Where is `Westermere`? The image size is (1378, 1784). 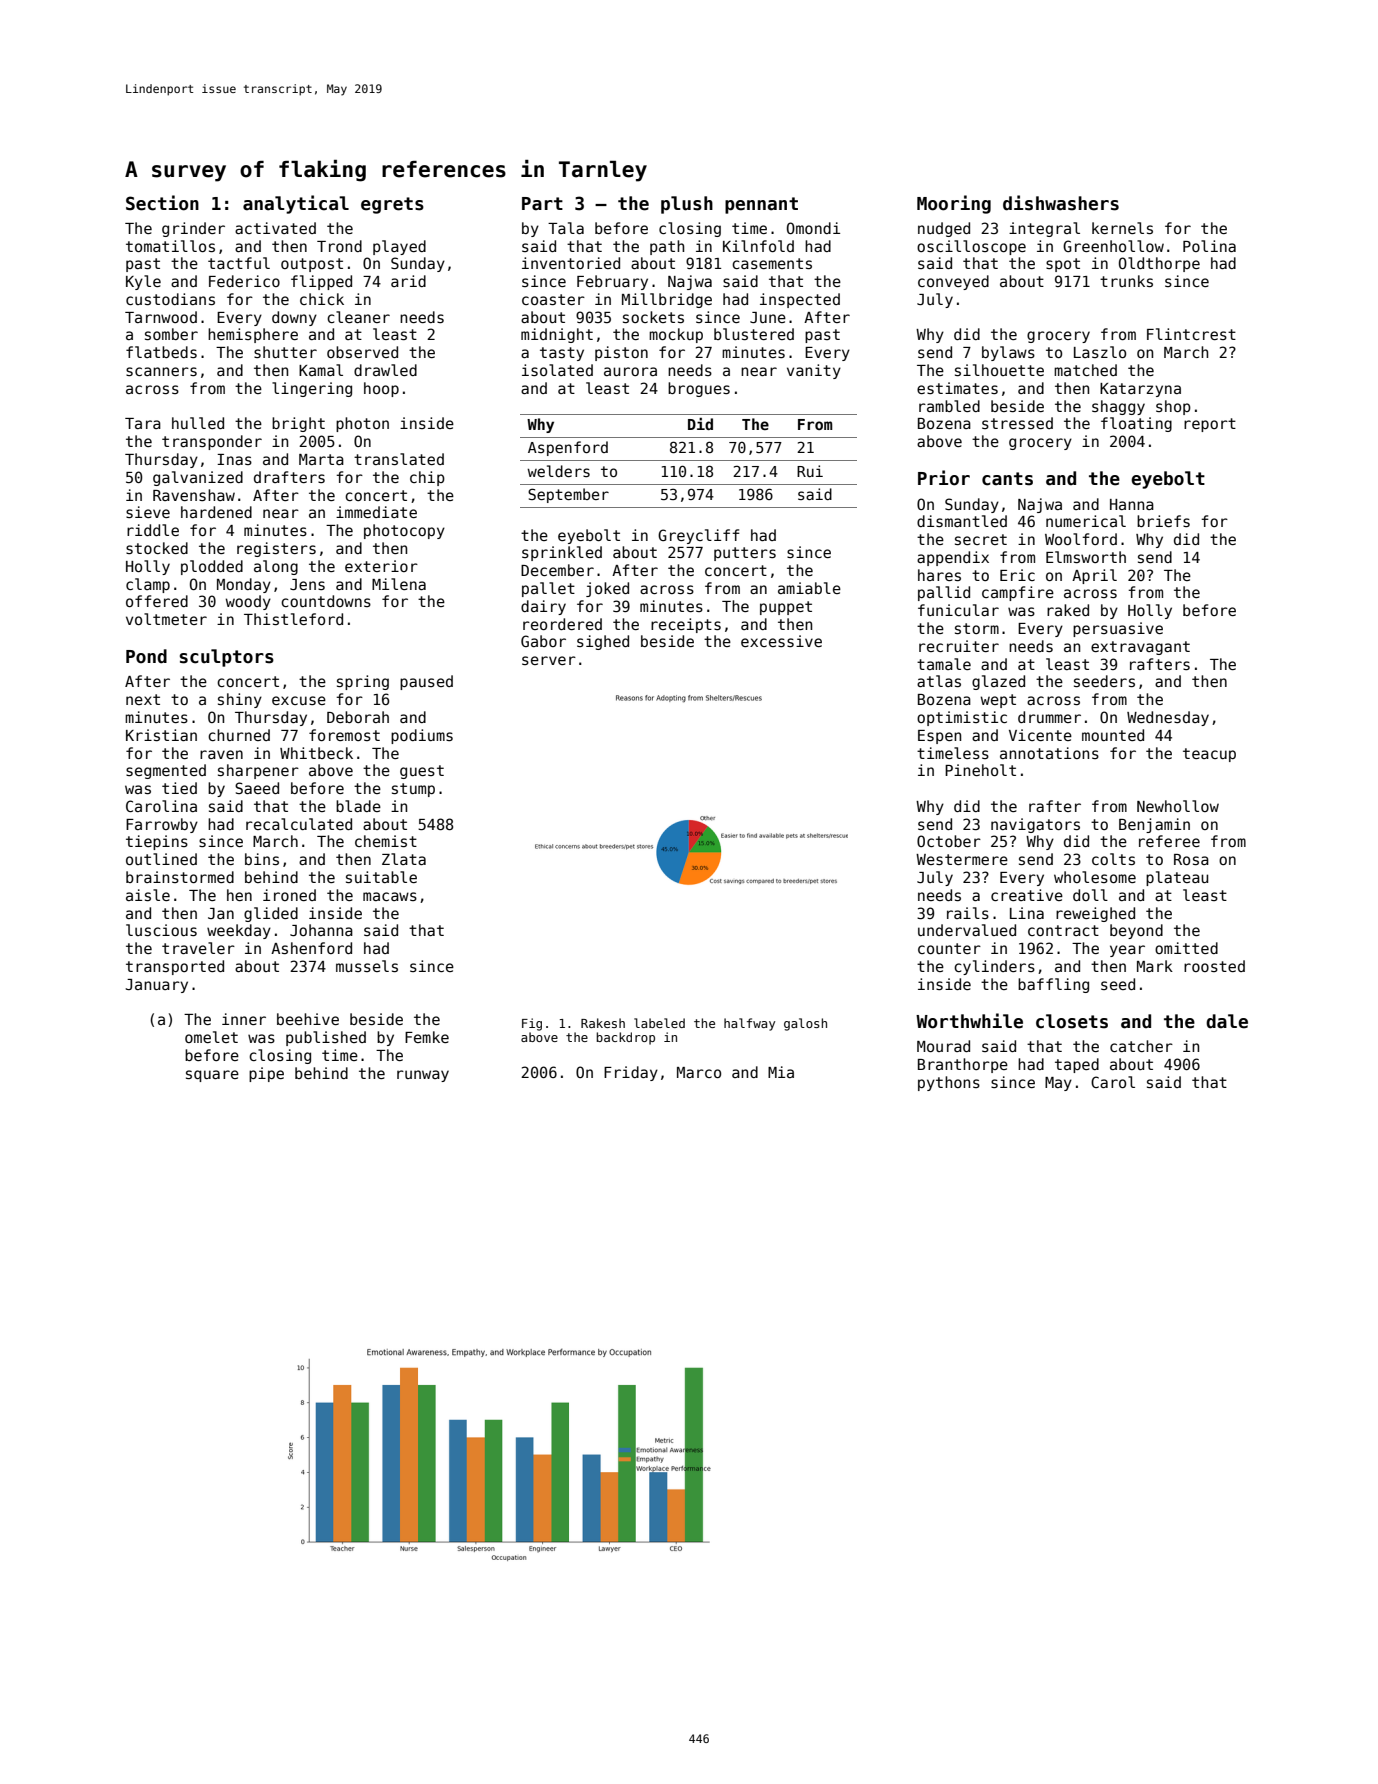 Westermere is located at coordinates (962, 859).
